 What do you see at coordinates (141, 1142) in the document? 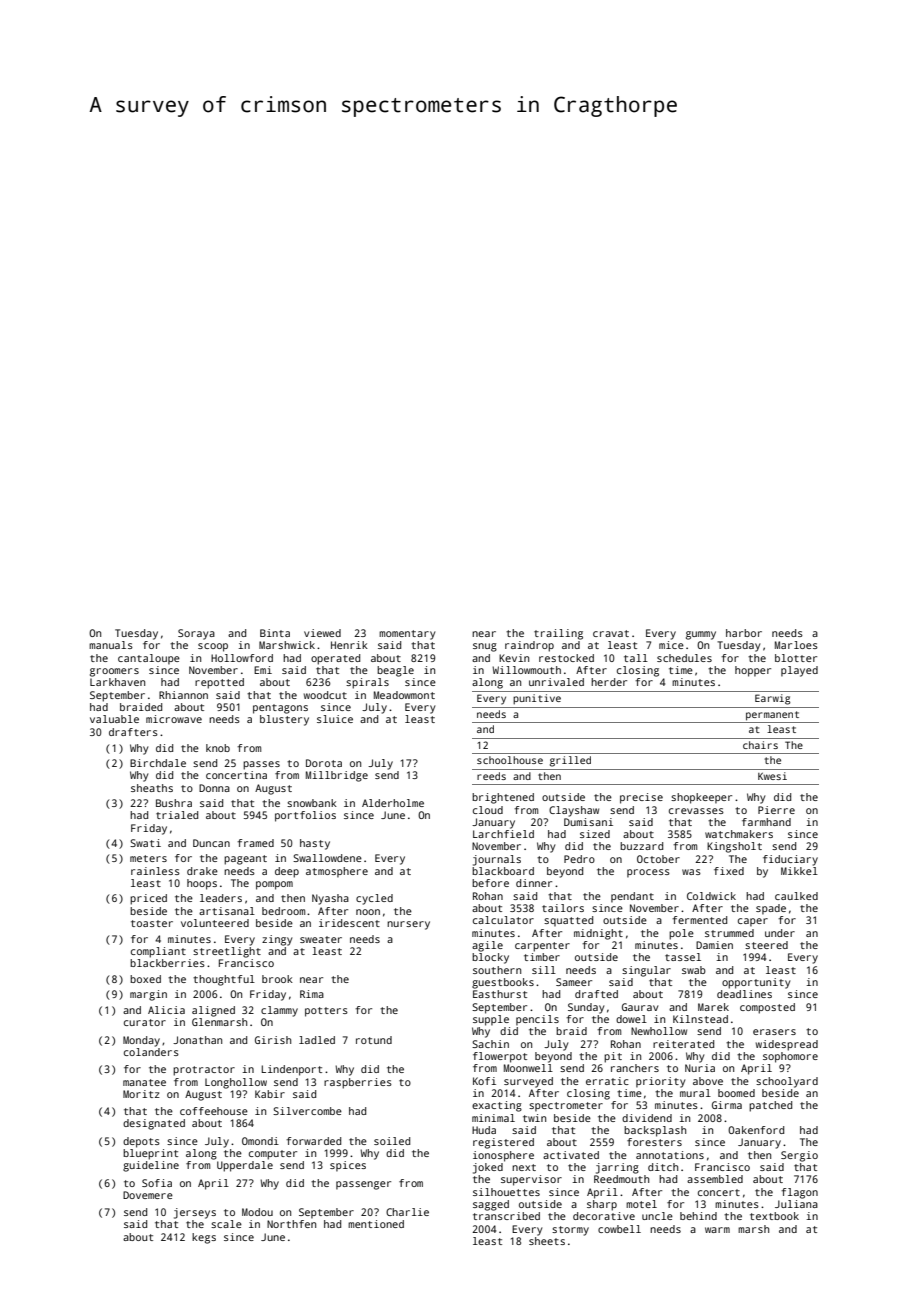
I see `depots` at bounding box center [141, 1142].
